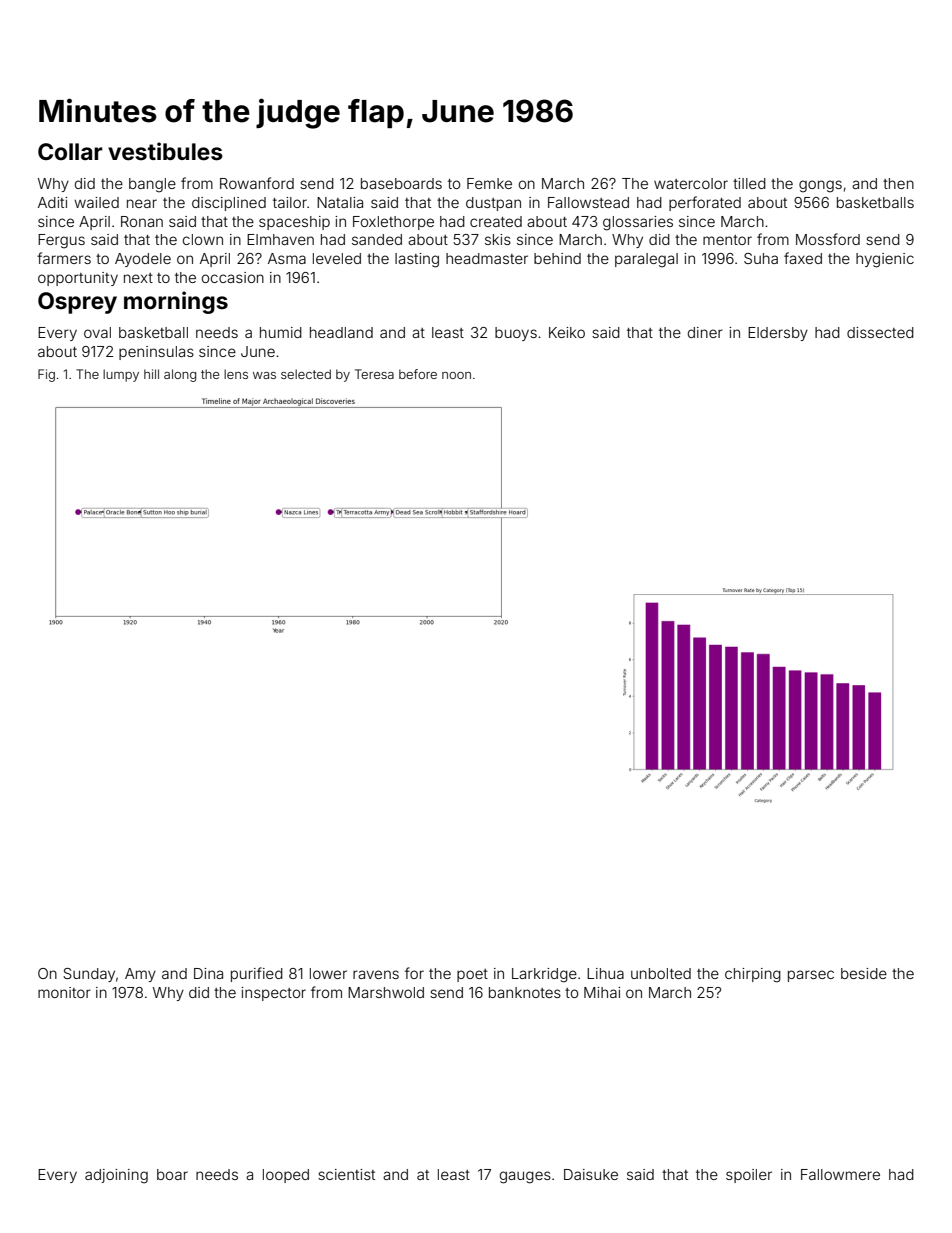 The image size is (952, 1233). What do you see at coordinates (456, 375) in the document?
I see `noon` at bounding box center [456, 375].
